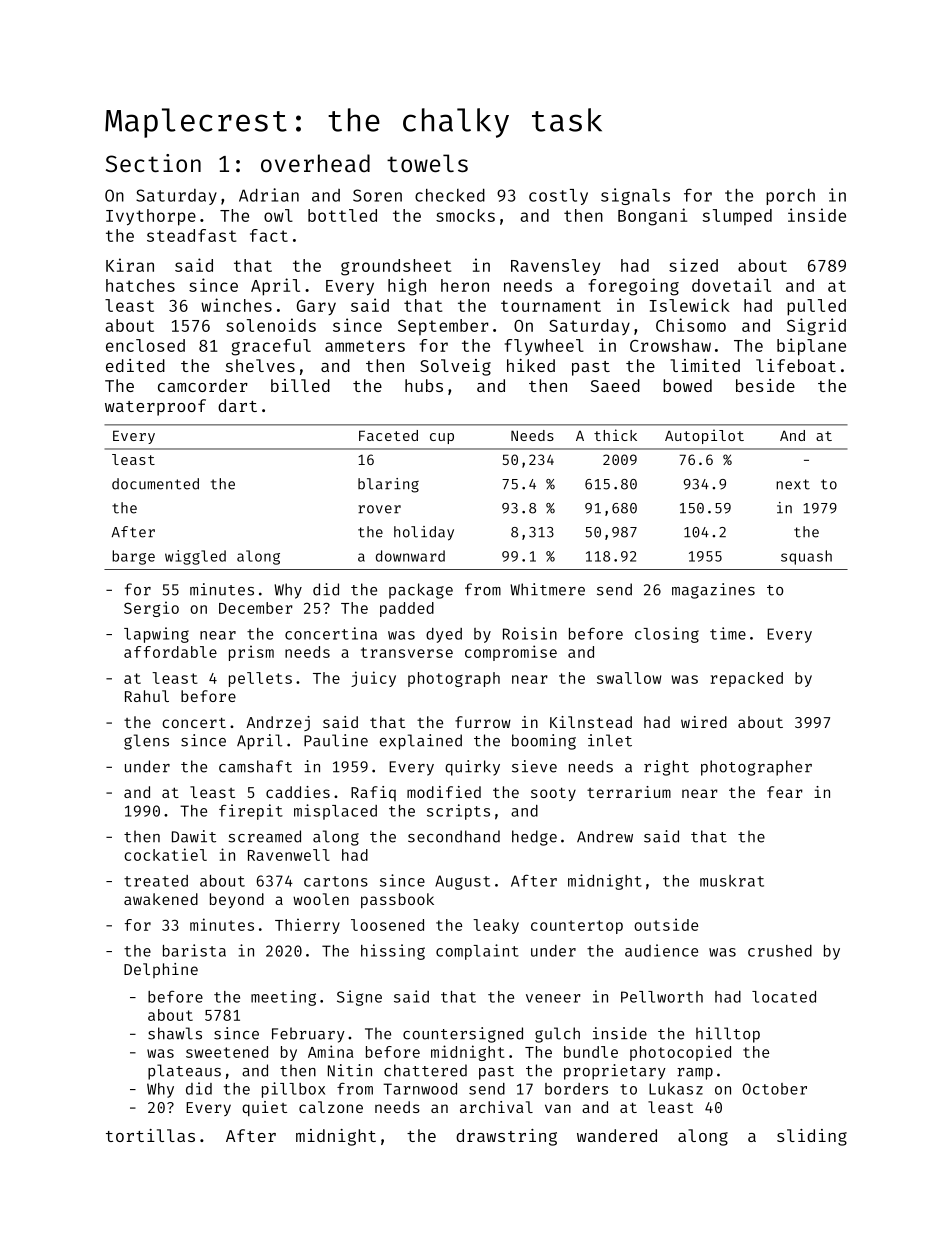 Image resolution: width=952 pixels, height=1233 pixels. Describe the element at coordinates (237, 900) in the document. I see `beyond` at that location.
